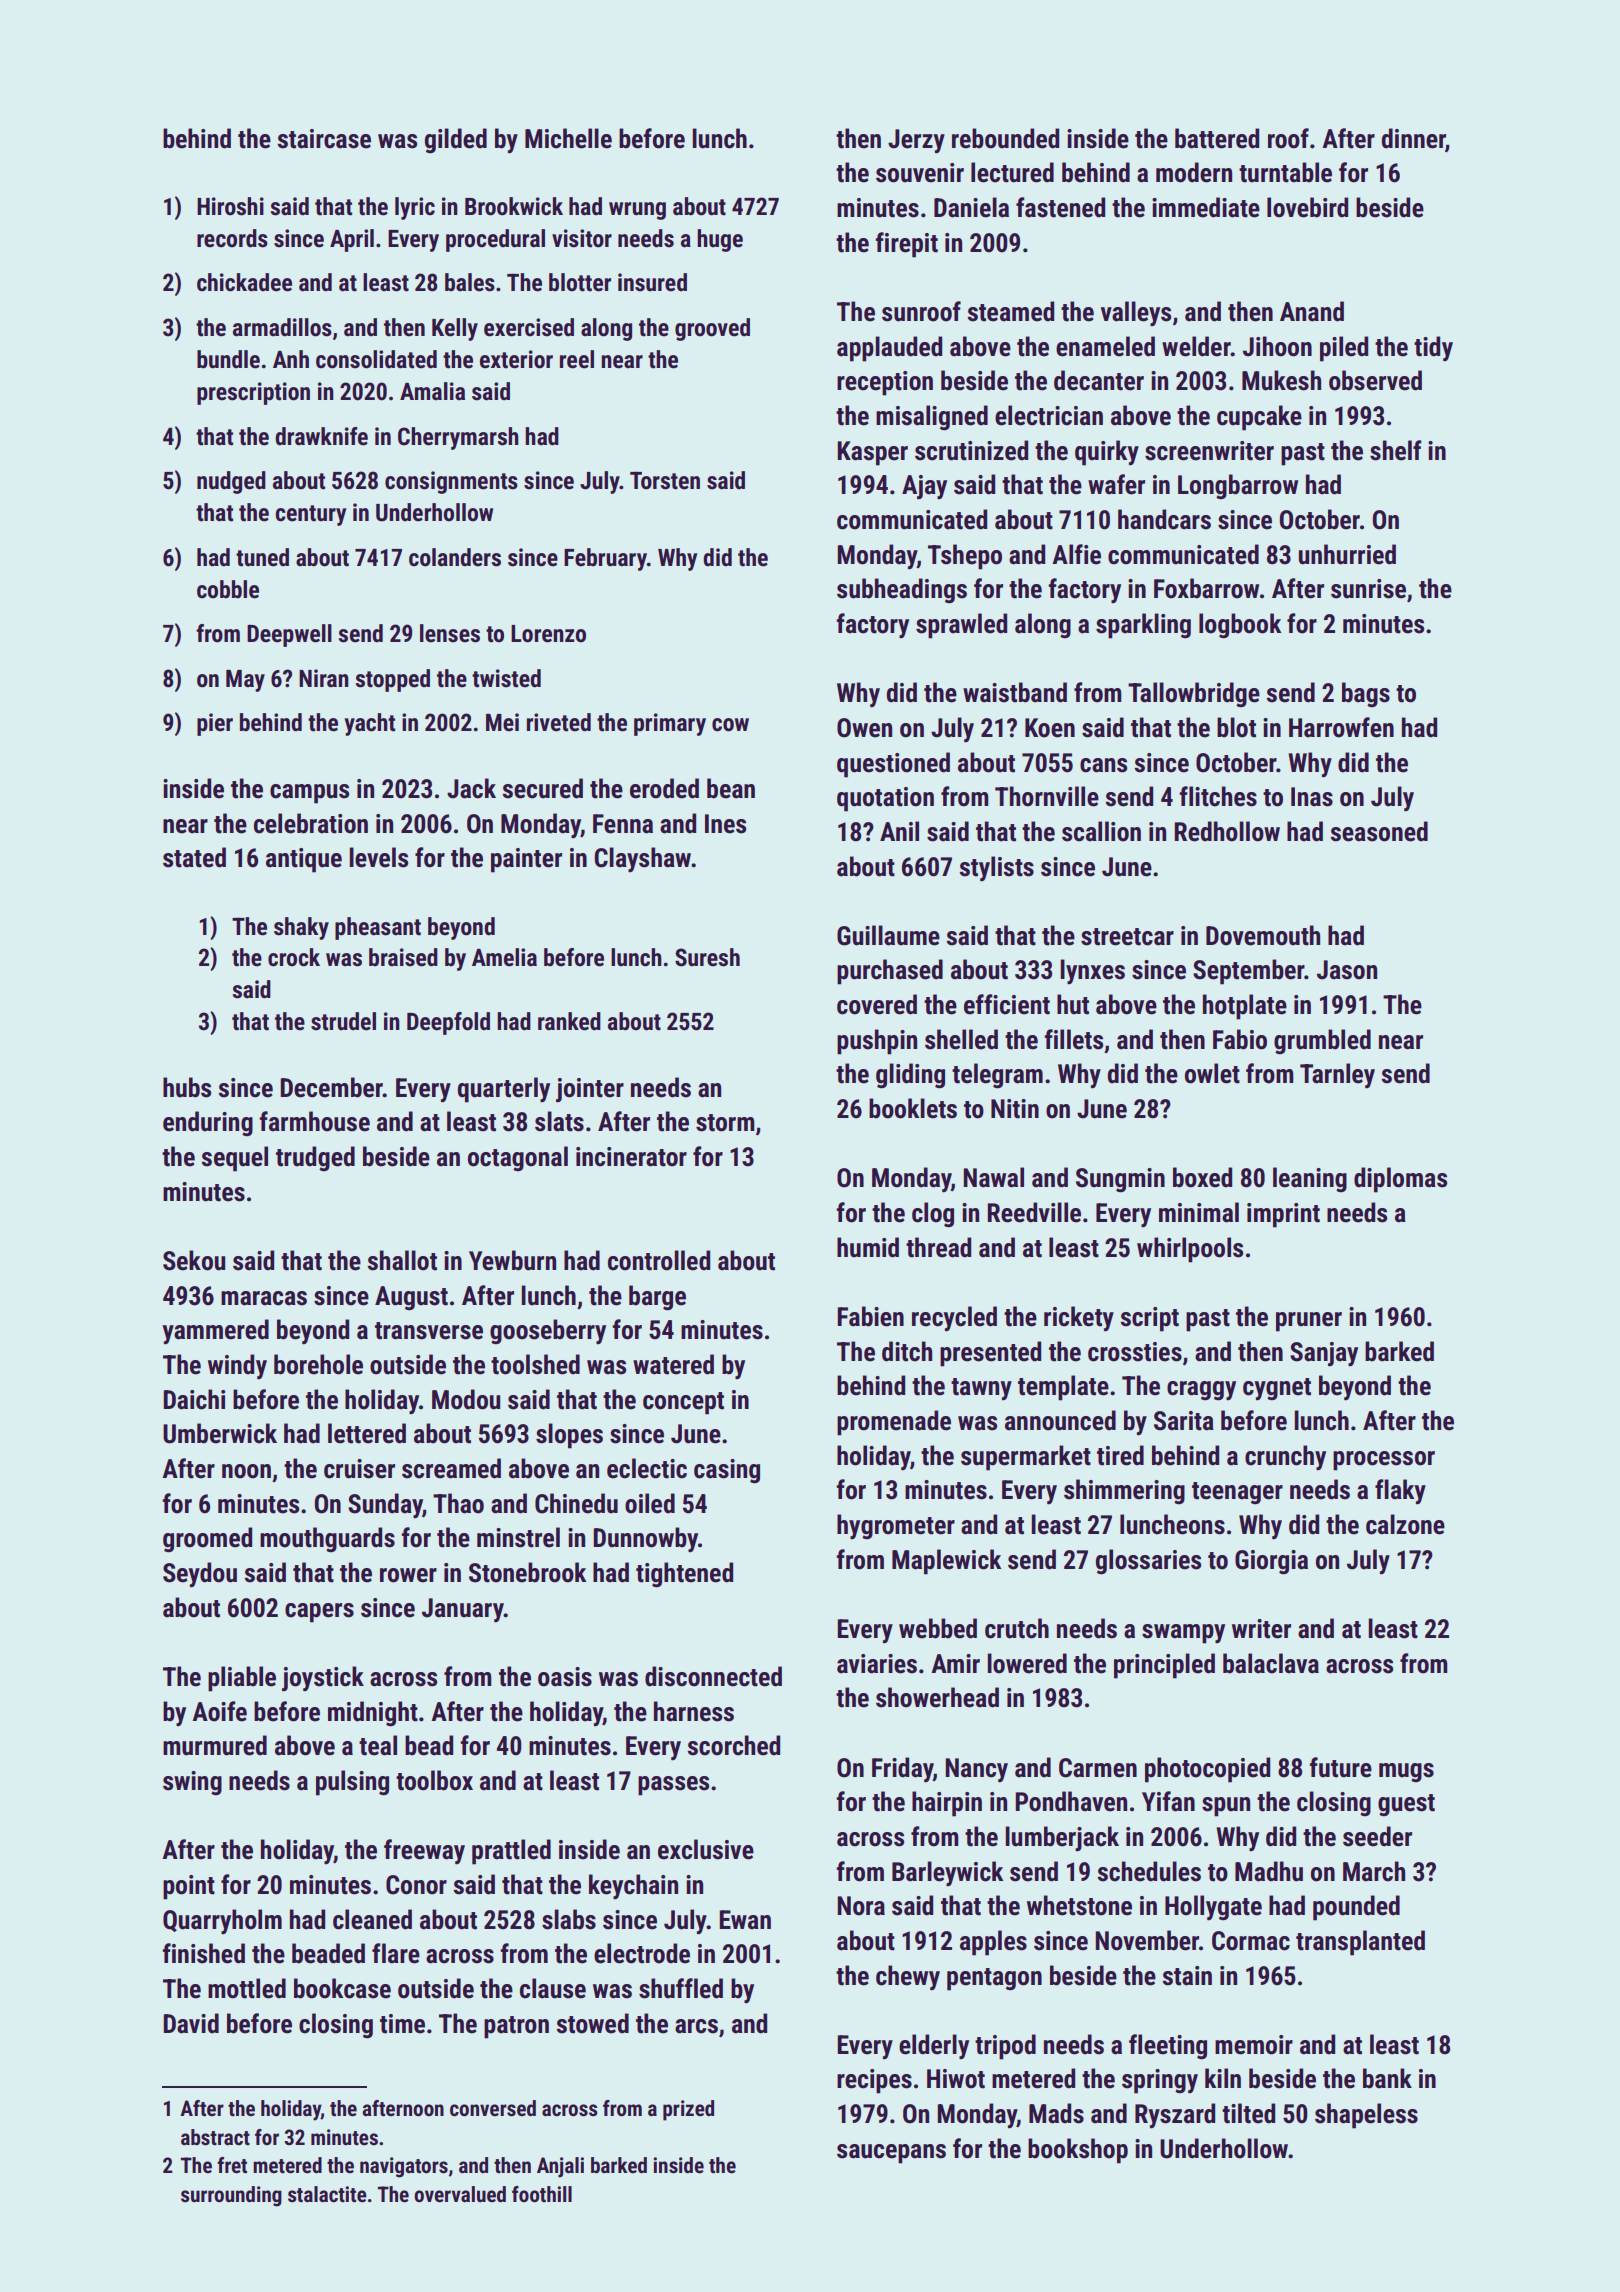 The width and height of the screenshot is (1620, 2292). I want to click on fillets, so click(1073, 1039).
